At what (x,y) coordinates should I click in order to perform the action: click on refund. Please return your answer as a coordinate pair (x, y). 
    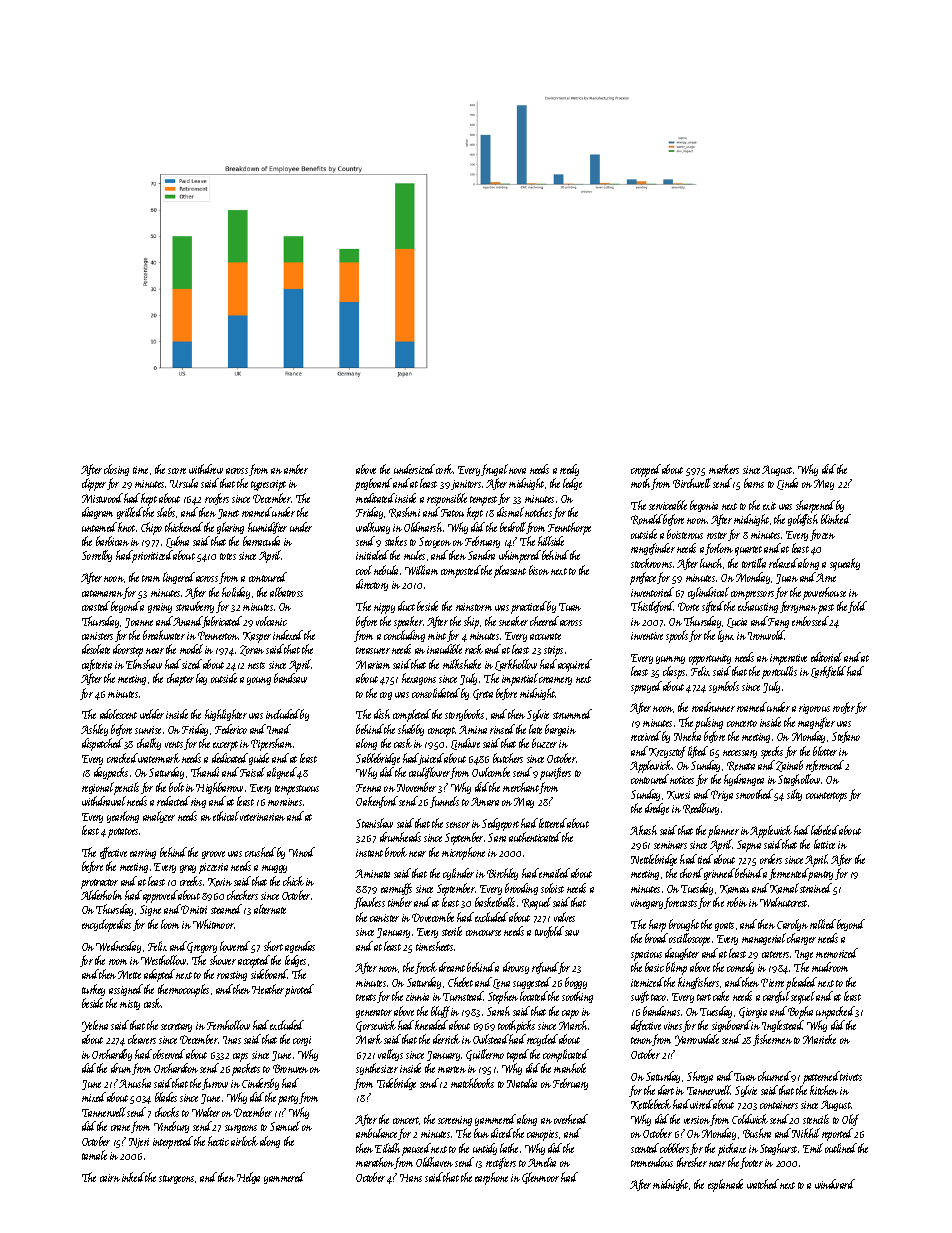
    Looking at the image, I should click on (545, 968).
